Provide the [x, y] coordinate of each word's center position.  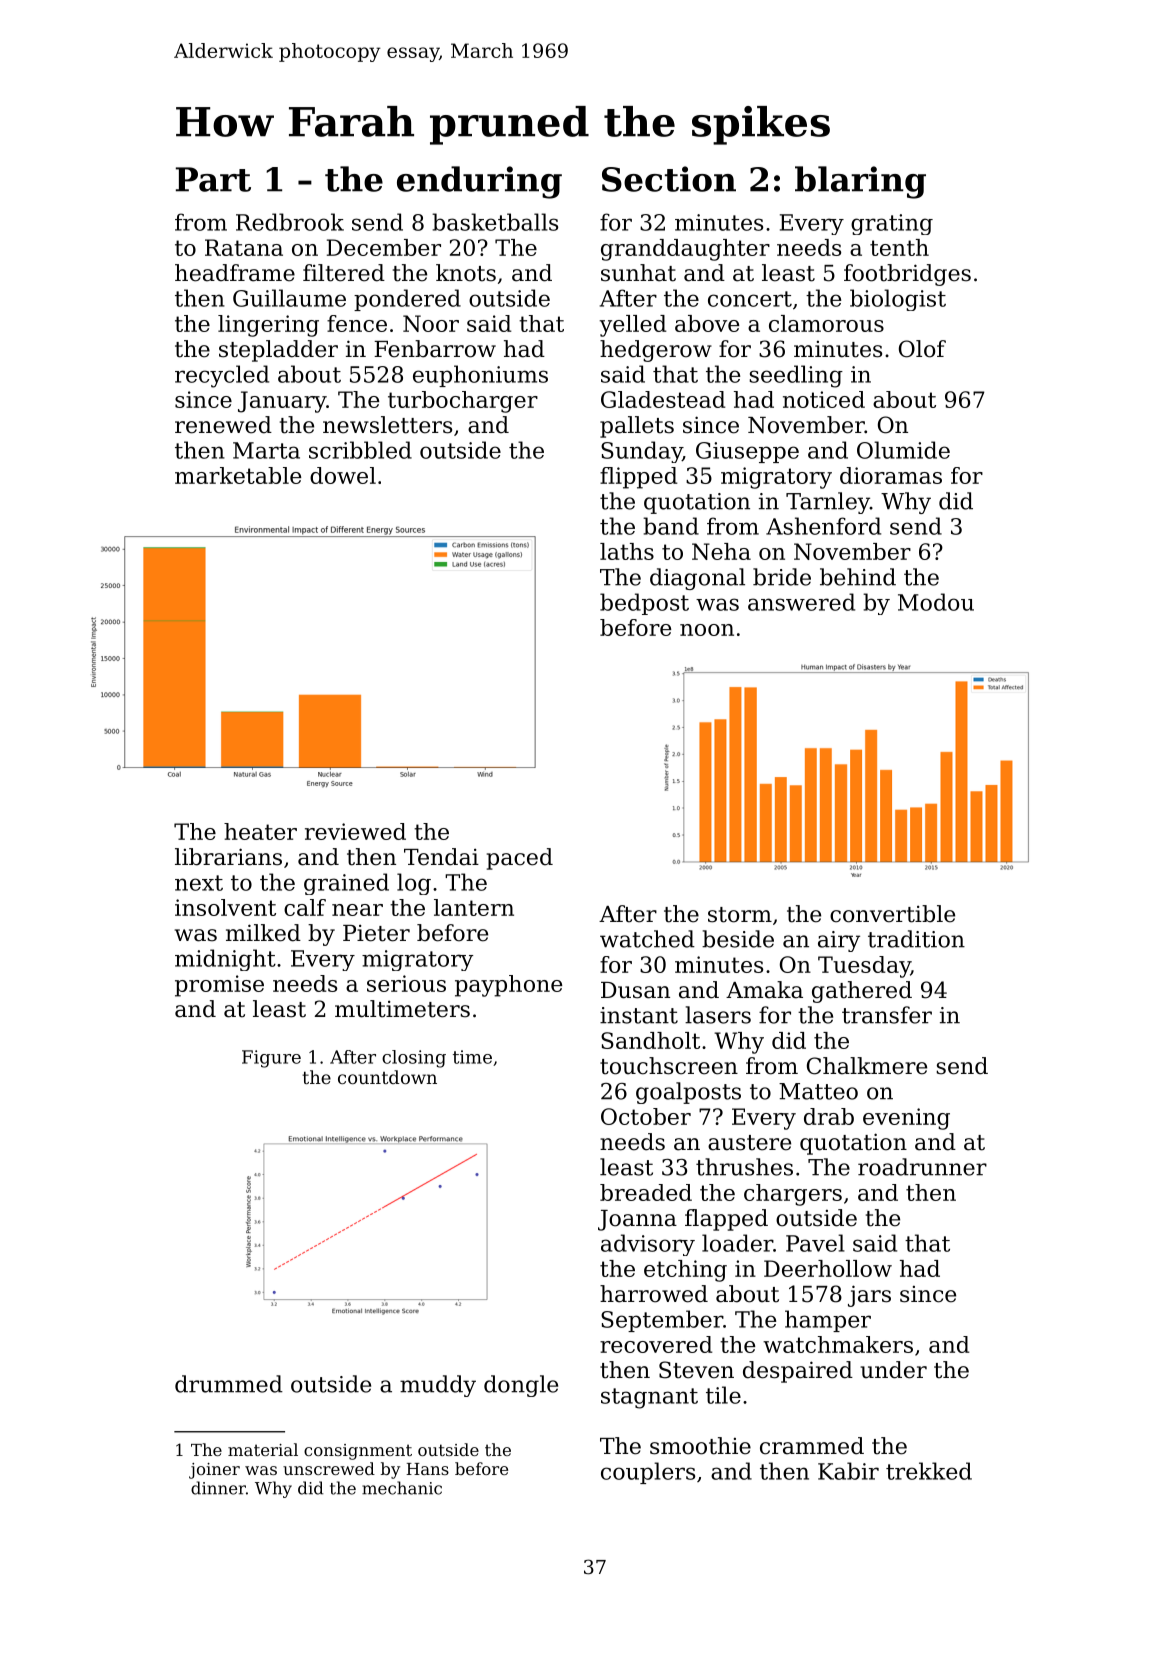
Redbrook [290, 222]
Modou [936, 602]
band [671, 526]
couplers [648, 1473]
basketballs [495, 222]
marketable [238, 475]
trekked [929, 1471]
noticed [824, 399]
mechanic [402, 1488]
